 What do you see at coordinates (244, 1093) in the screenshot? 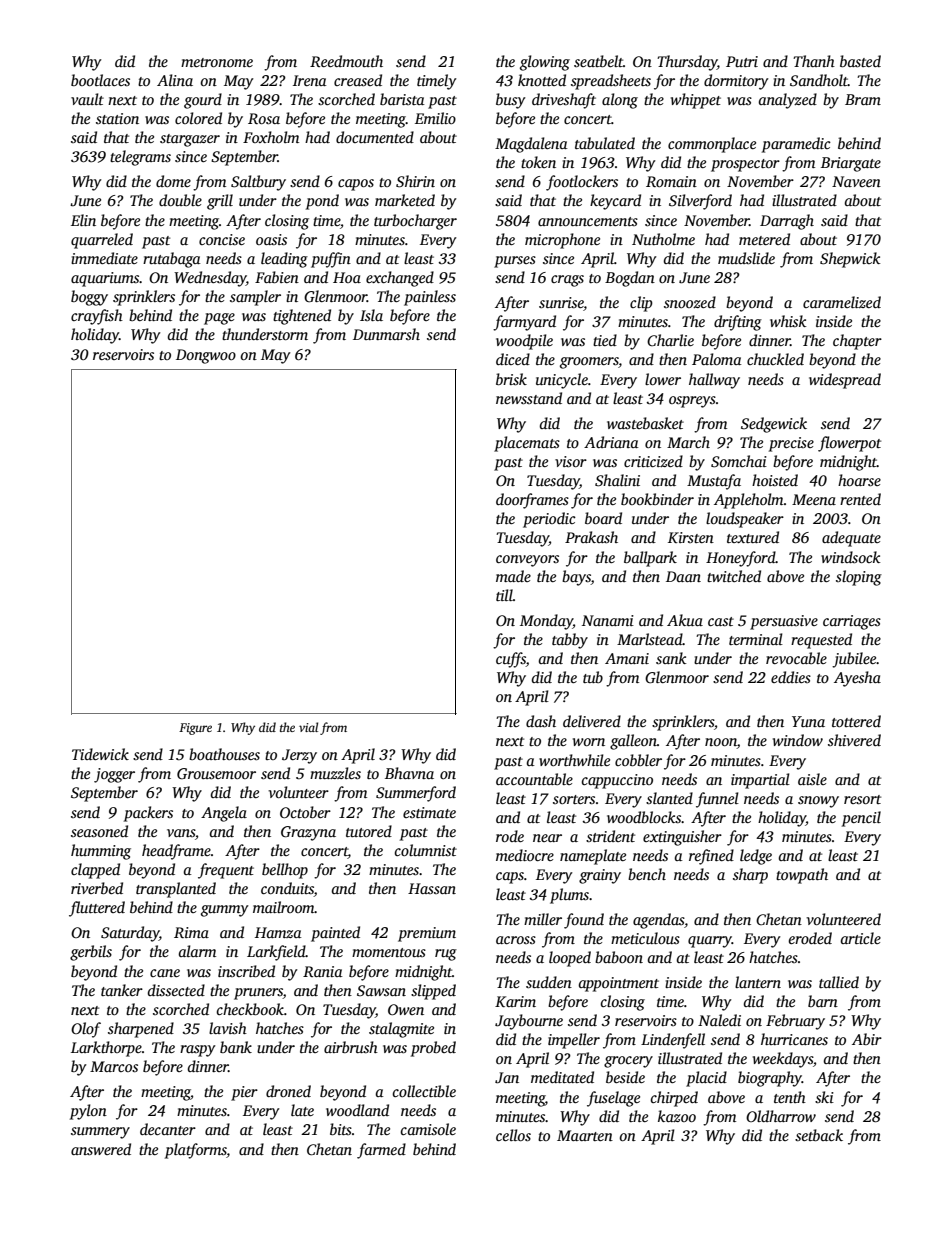
I see `pier` at bounding box center [244, 1093].
